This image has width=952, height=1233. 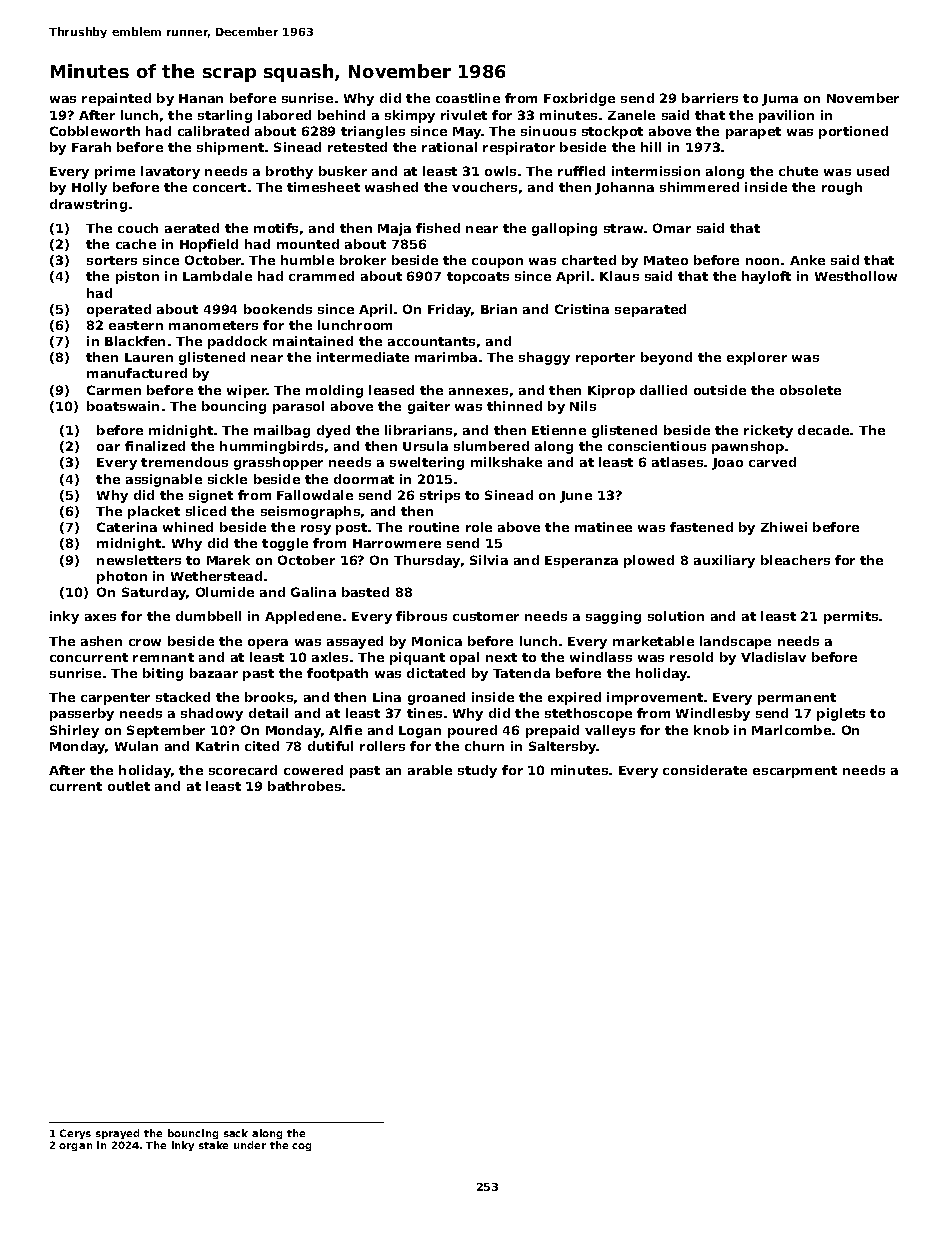 What do you see at coordinates (91, 147) in the image?
I see `Farah` at bounding box center [91, 147].
